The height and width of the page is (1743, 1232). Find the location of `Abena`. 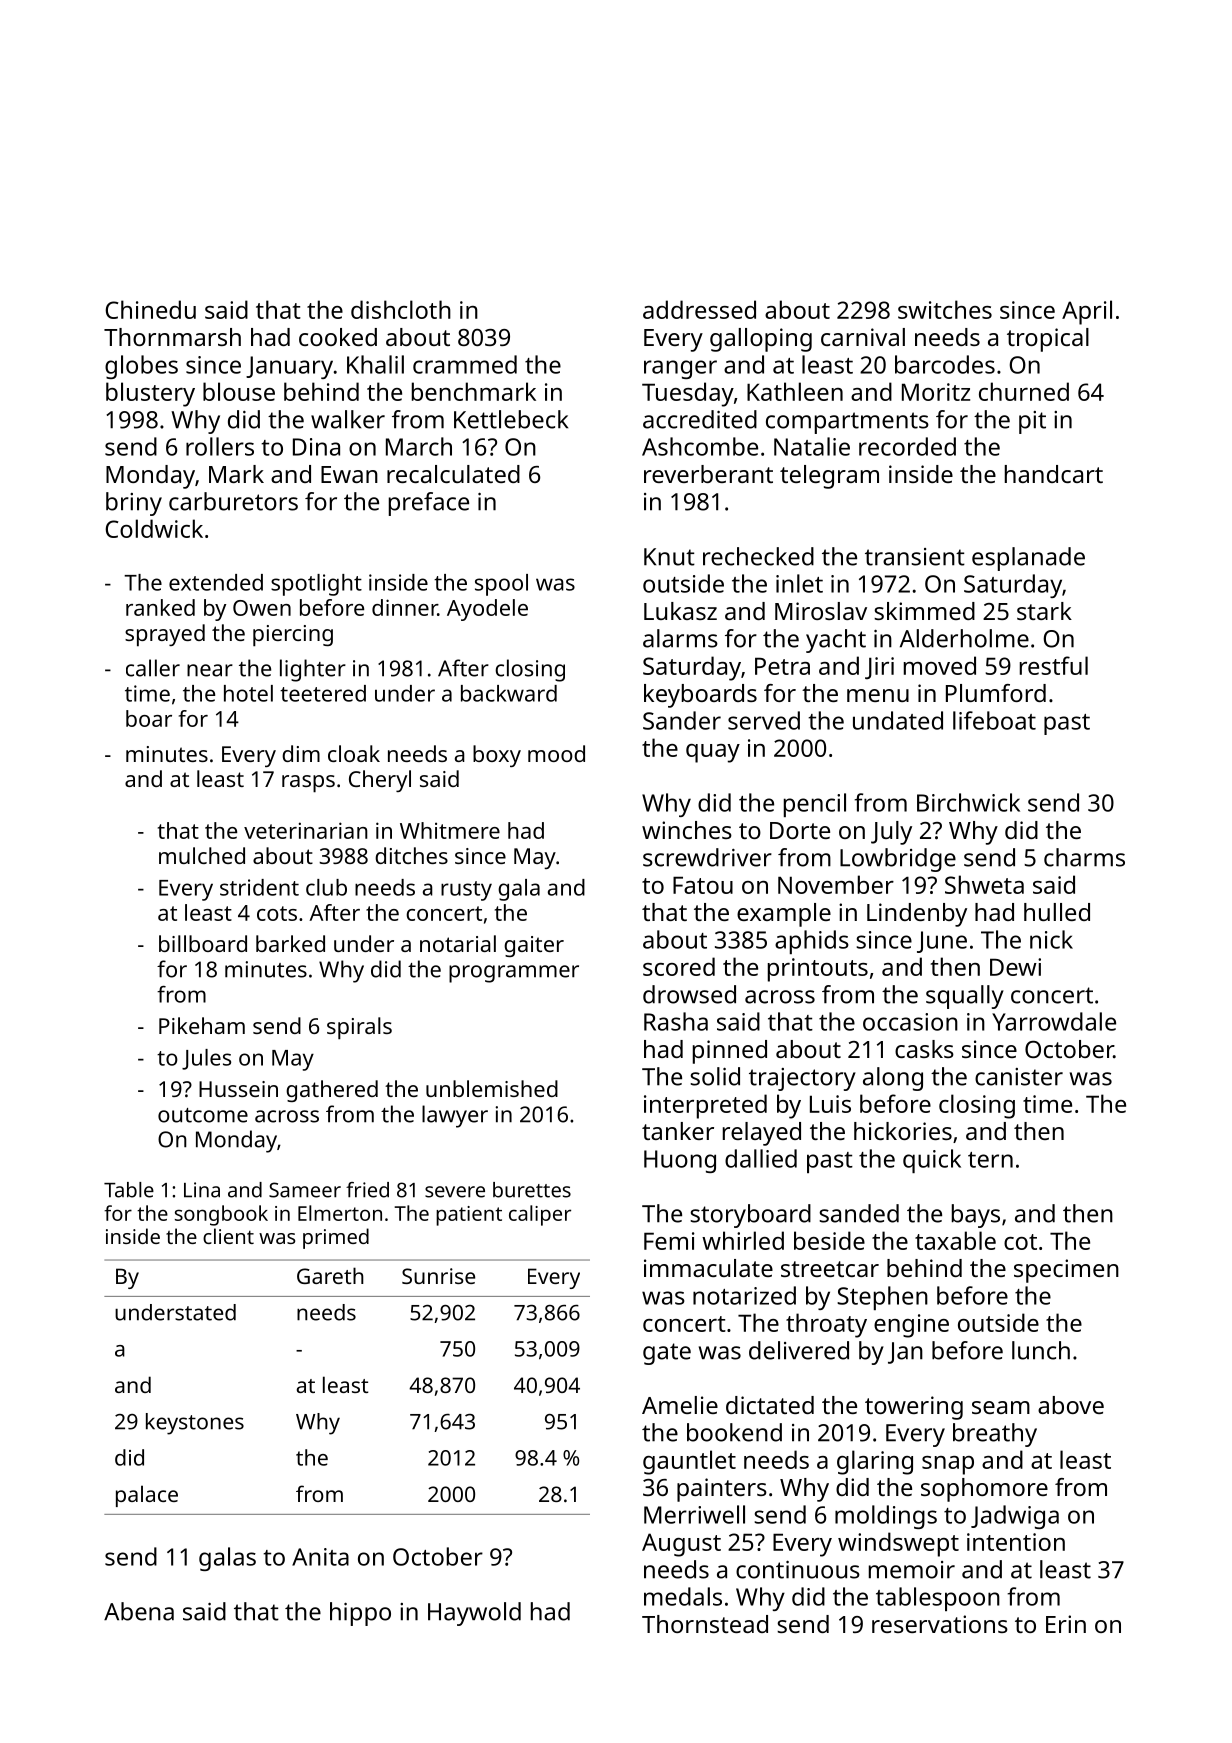

Abena is located at coordinates (139, 1611).
